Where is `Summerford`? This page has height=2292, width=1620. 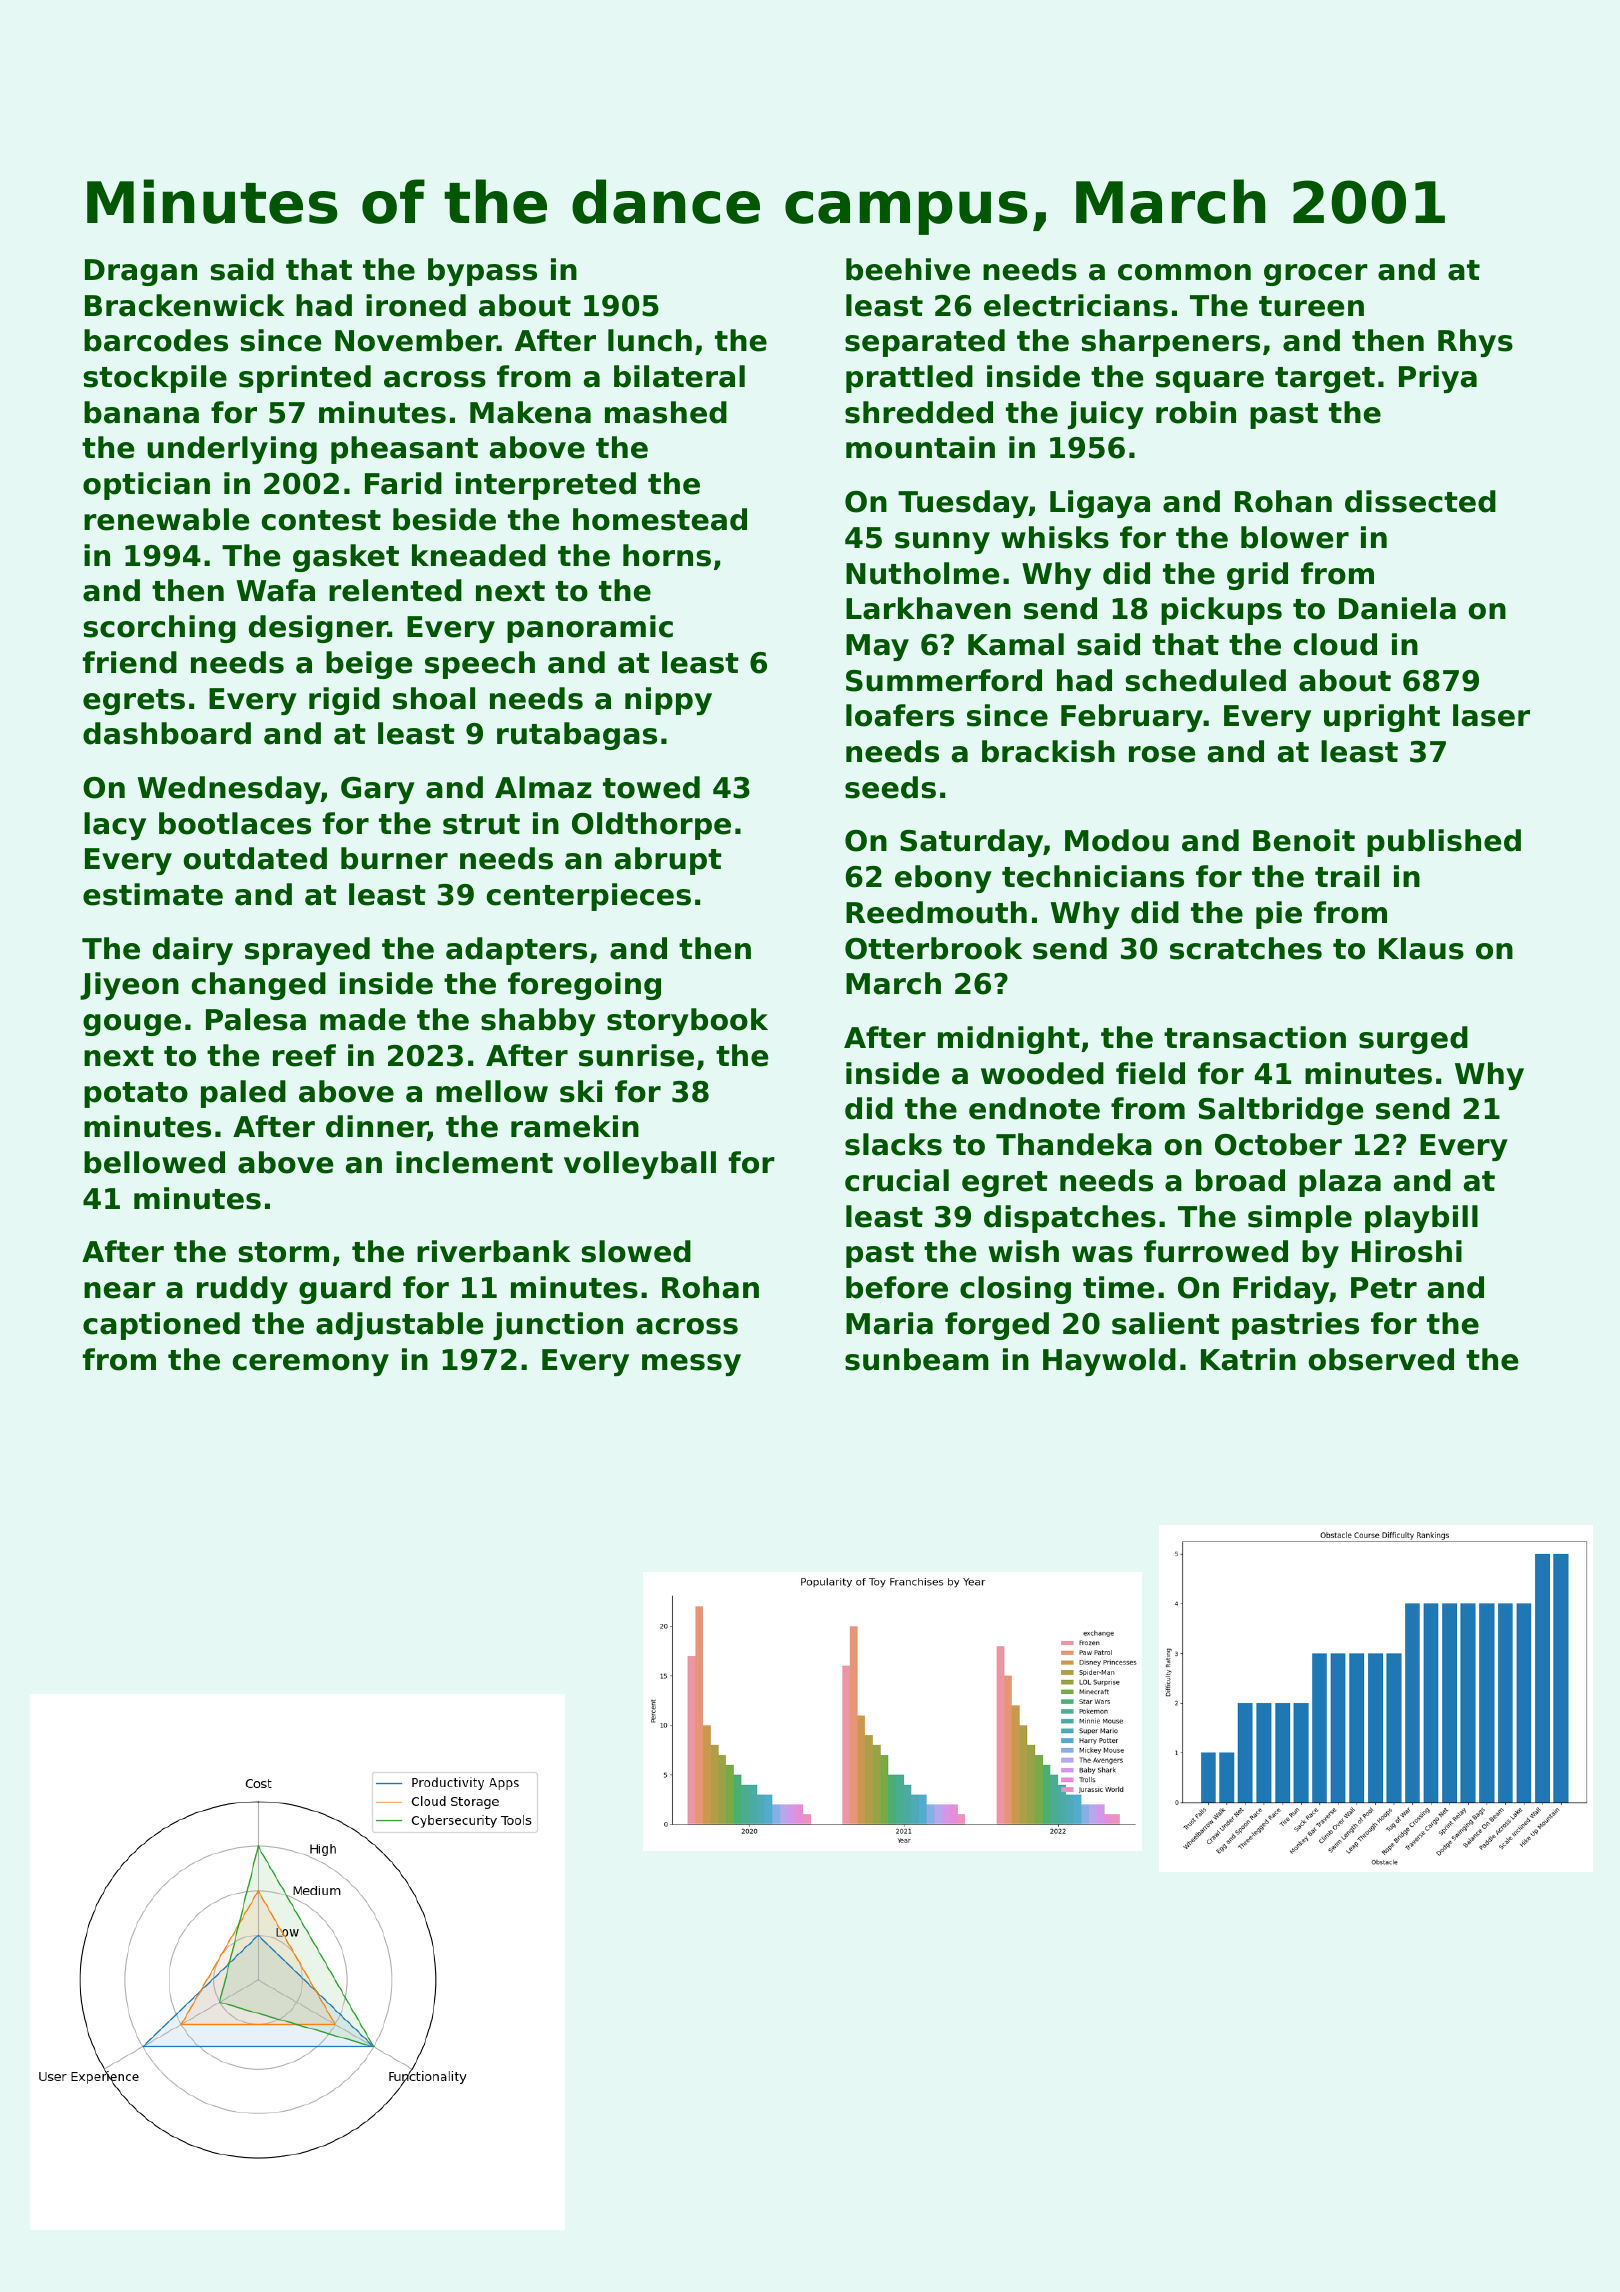 Summerford is located at coordinates (944, 680).
